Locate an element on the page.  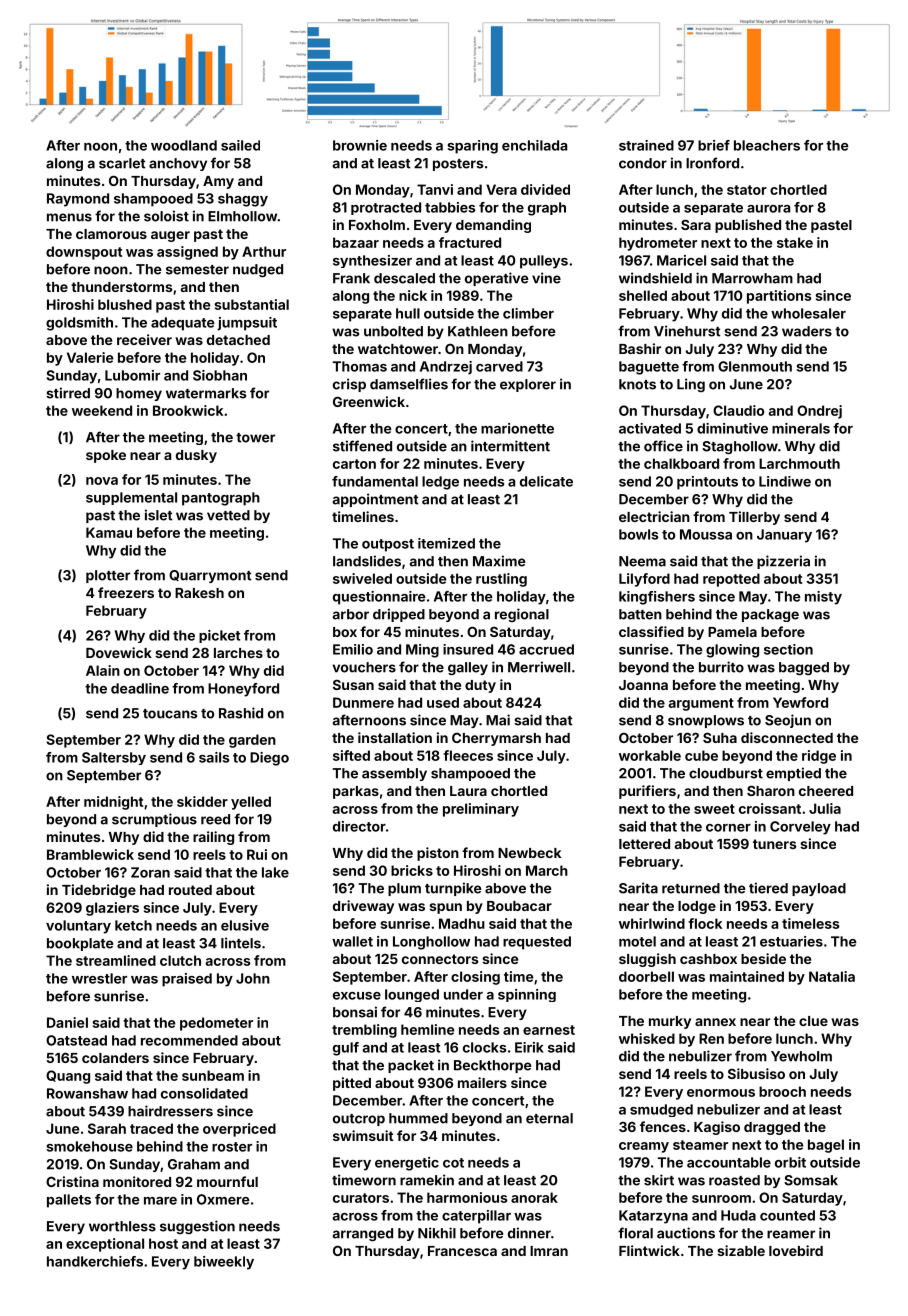
stake is located at coordinates (795, 242).
